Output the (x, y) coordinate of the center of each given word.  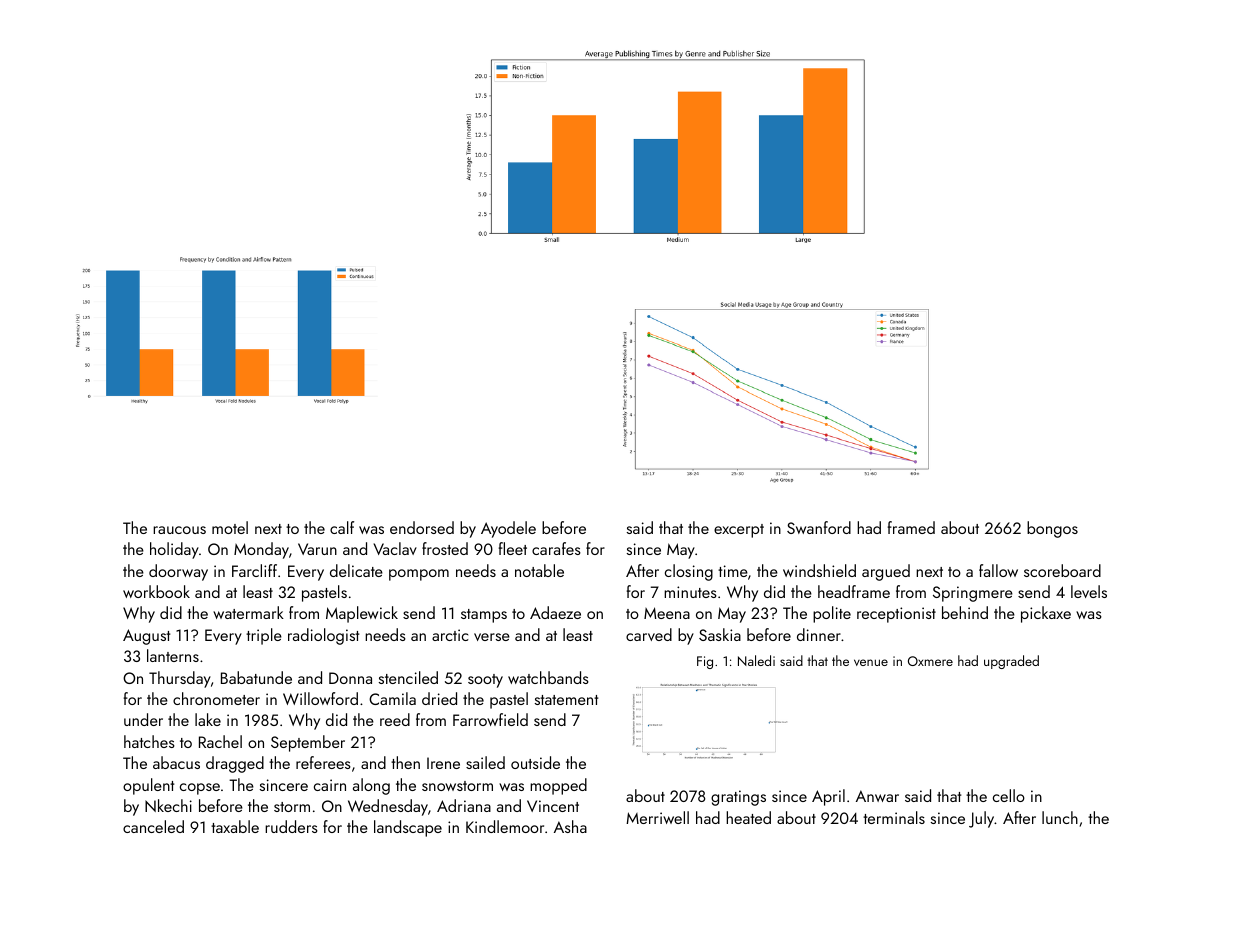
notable (539, 570)
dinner (819, 634)
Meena (667, 613)
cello (1009, 795)
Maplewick (362, 614)
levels (1089, 591)
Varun (317, 549)
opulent (148, 786)
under (143, 719)
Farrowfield (490, 719)
